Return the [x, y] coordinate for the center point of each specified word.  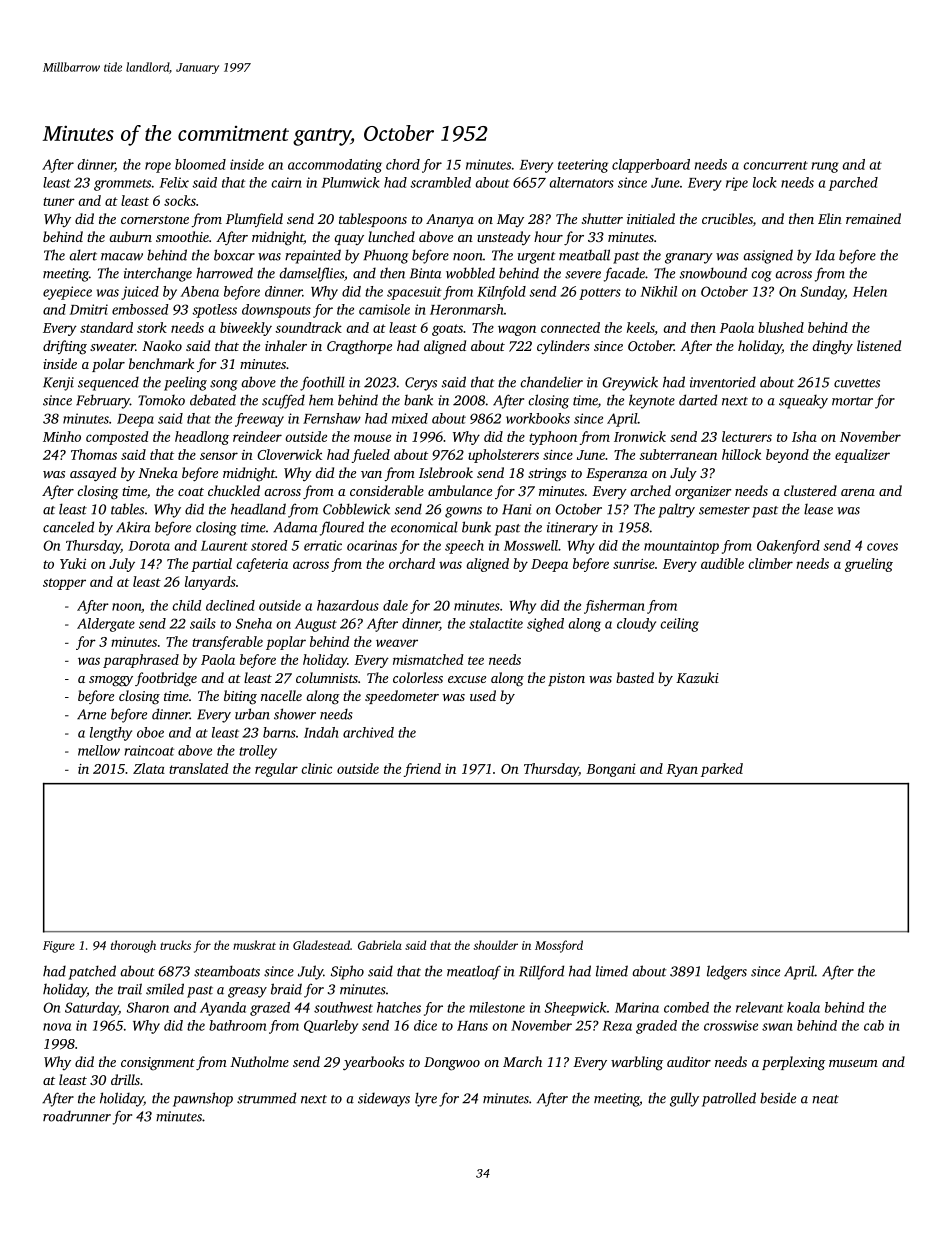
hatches [399, 1007]
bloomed [200, 164]
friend [422, 770]
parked [722, 770]
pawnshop [203, 1099]
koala [803, 1007]
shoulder [496, 945]
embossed [140, 309]
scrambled [440, 182]
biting [240, 697]
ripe [737, 184]
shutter [602, 218]
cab [874, 1025]
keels [641, 328]
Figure [59, 947]
